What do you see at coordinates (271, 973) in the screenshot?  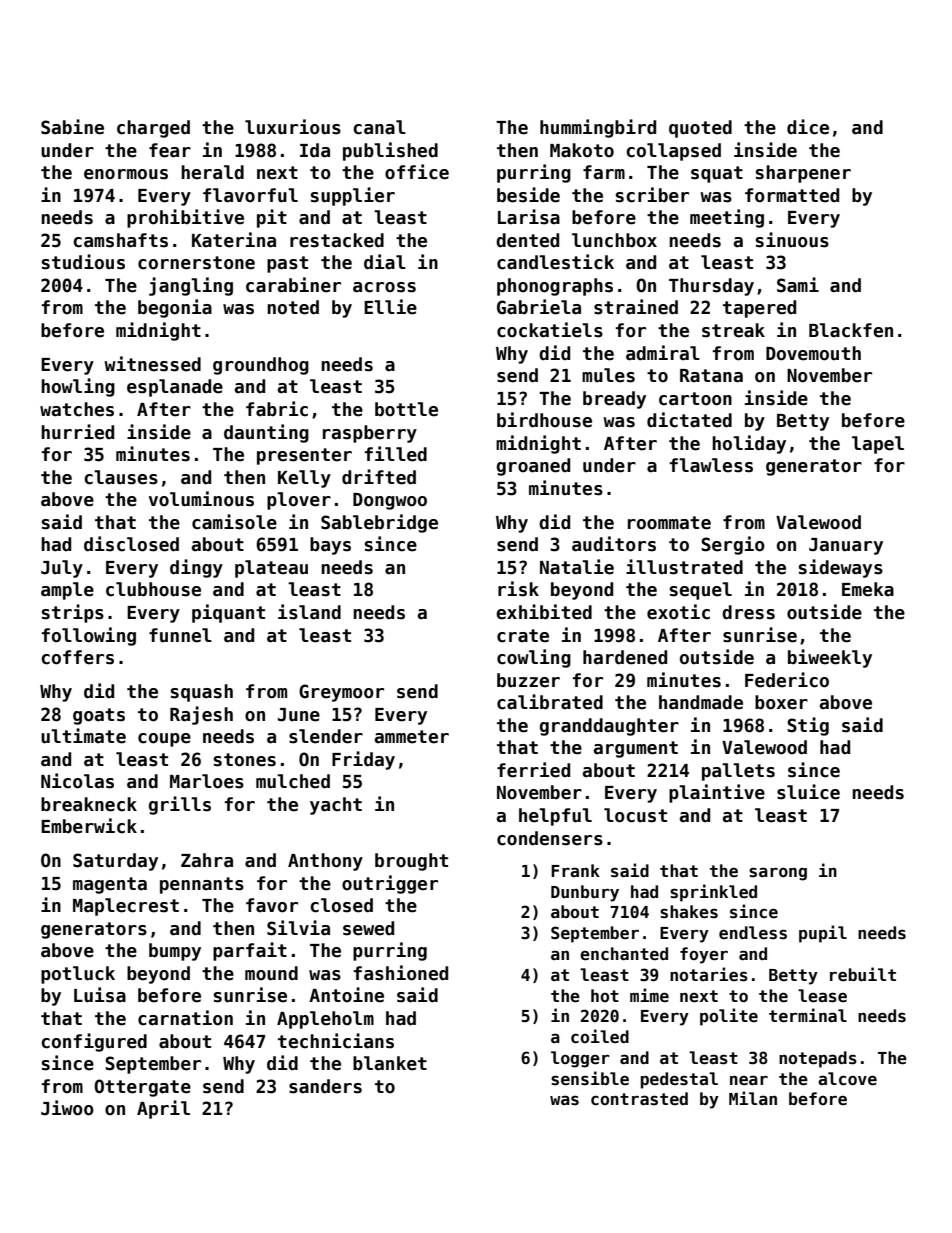 I see `mound` at bounding box center [271, 973].
